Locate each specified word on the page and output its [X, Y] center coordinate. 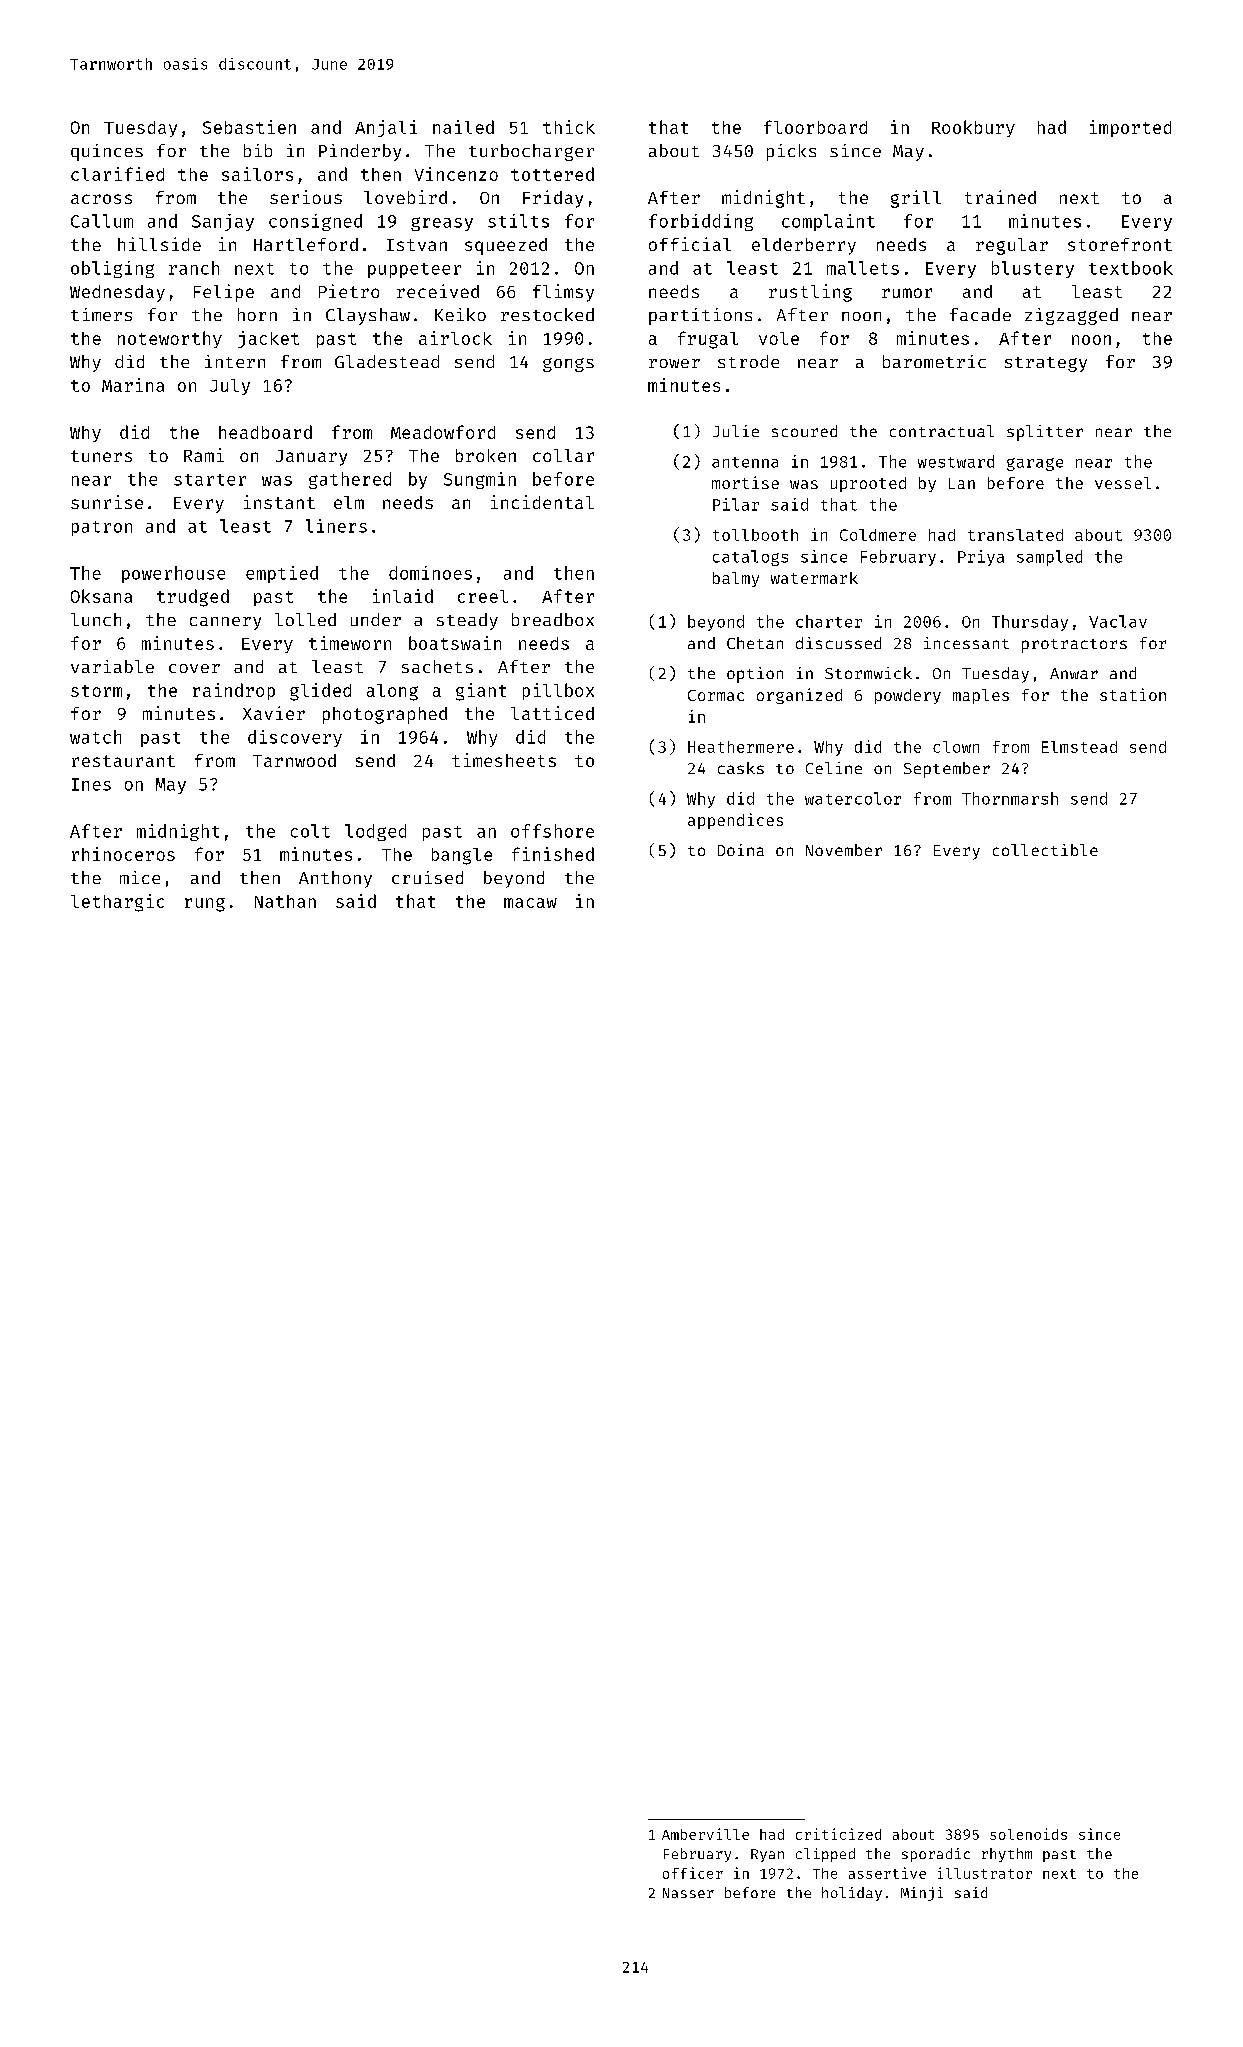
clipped [825, 1855]
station [1133, 694]
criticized [838, 1834]
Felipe [224, 293]
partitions [700, 316]
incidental [542, 502]
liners [336, 526]
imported [1130, 128]
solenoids [1028, 1834]
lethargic [117, 903]
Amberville [705, 1834]
